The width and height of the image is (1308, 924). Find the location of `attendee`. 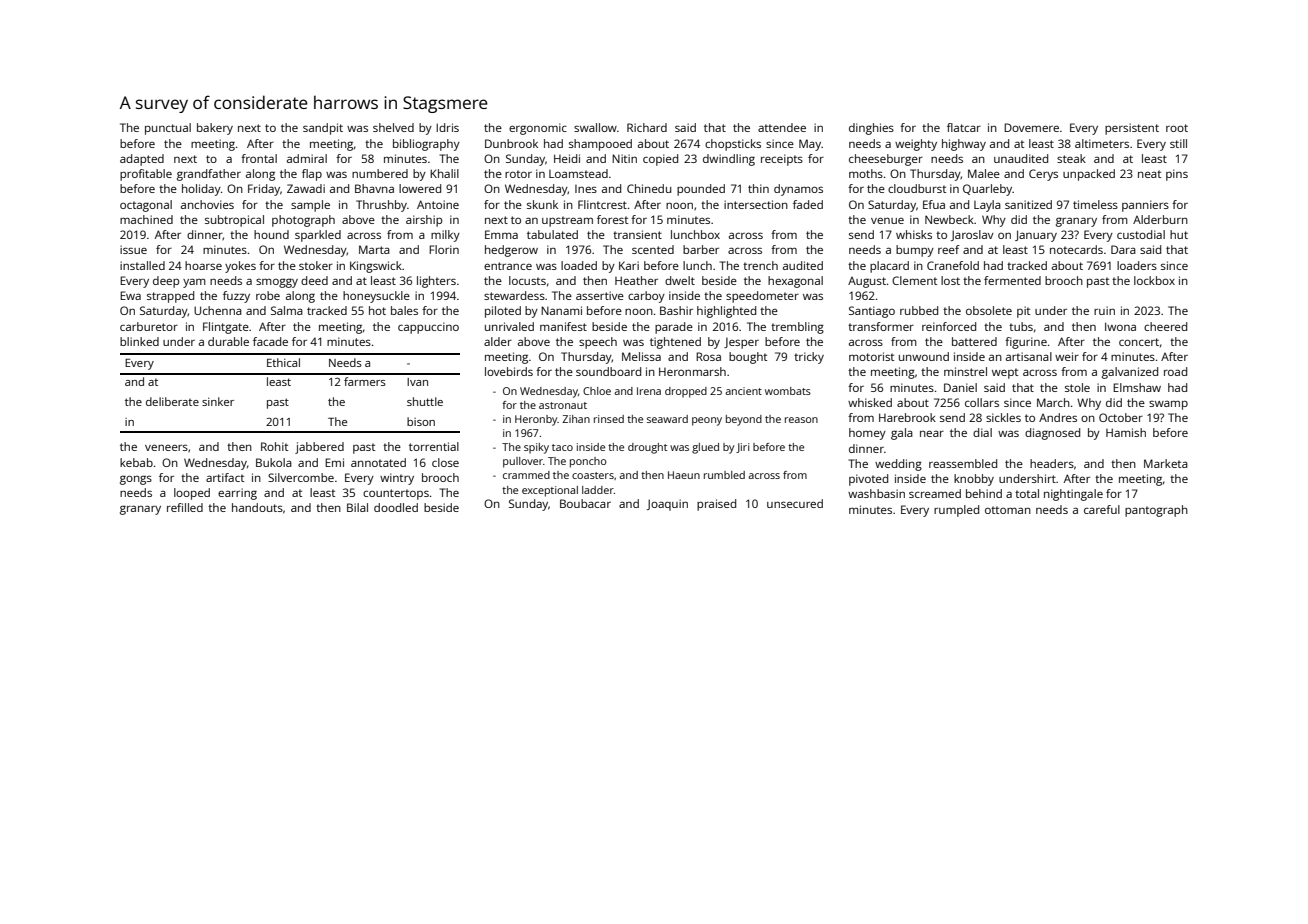

attendee is located at coordinates (782, 127).
